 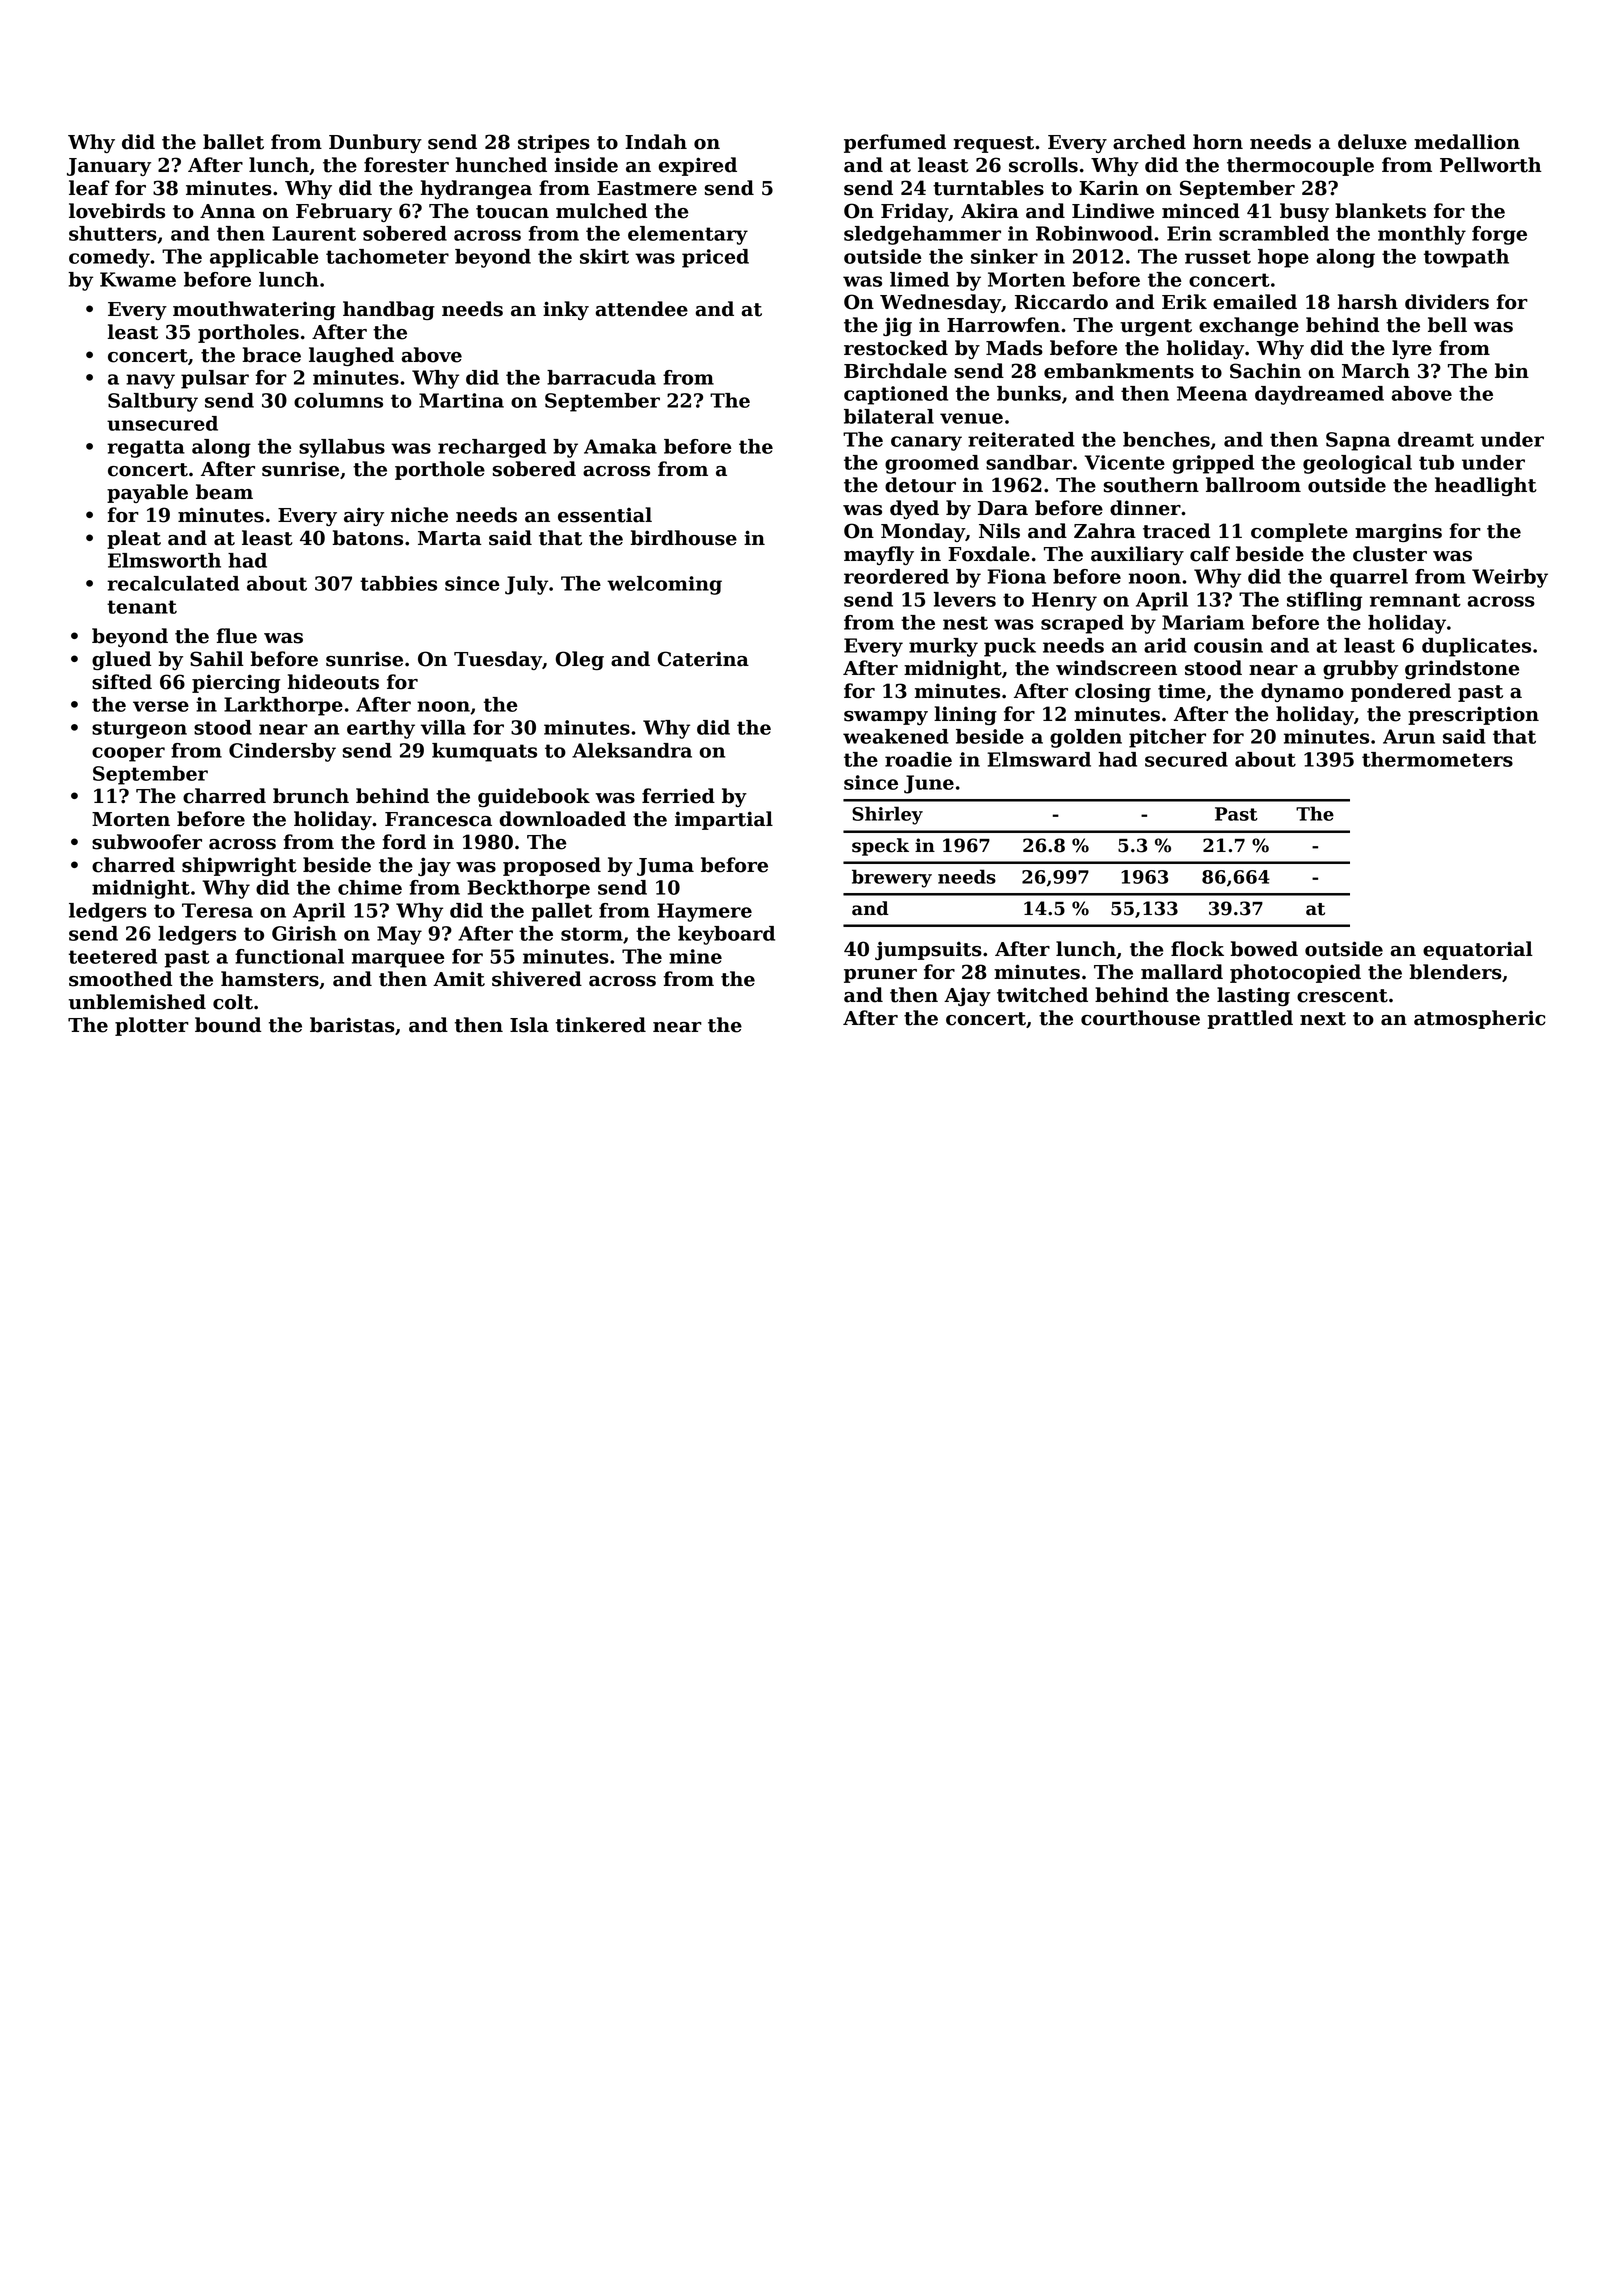 I want to click on downloaded, so click(x=562, y=819).
